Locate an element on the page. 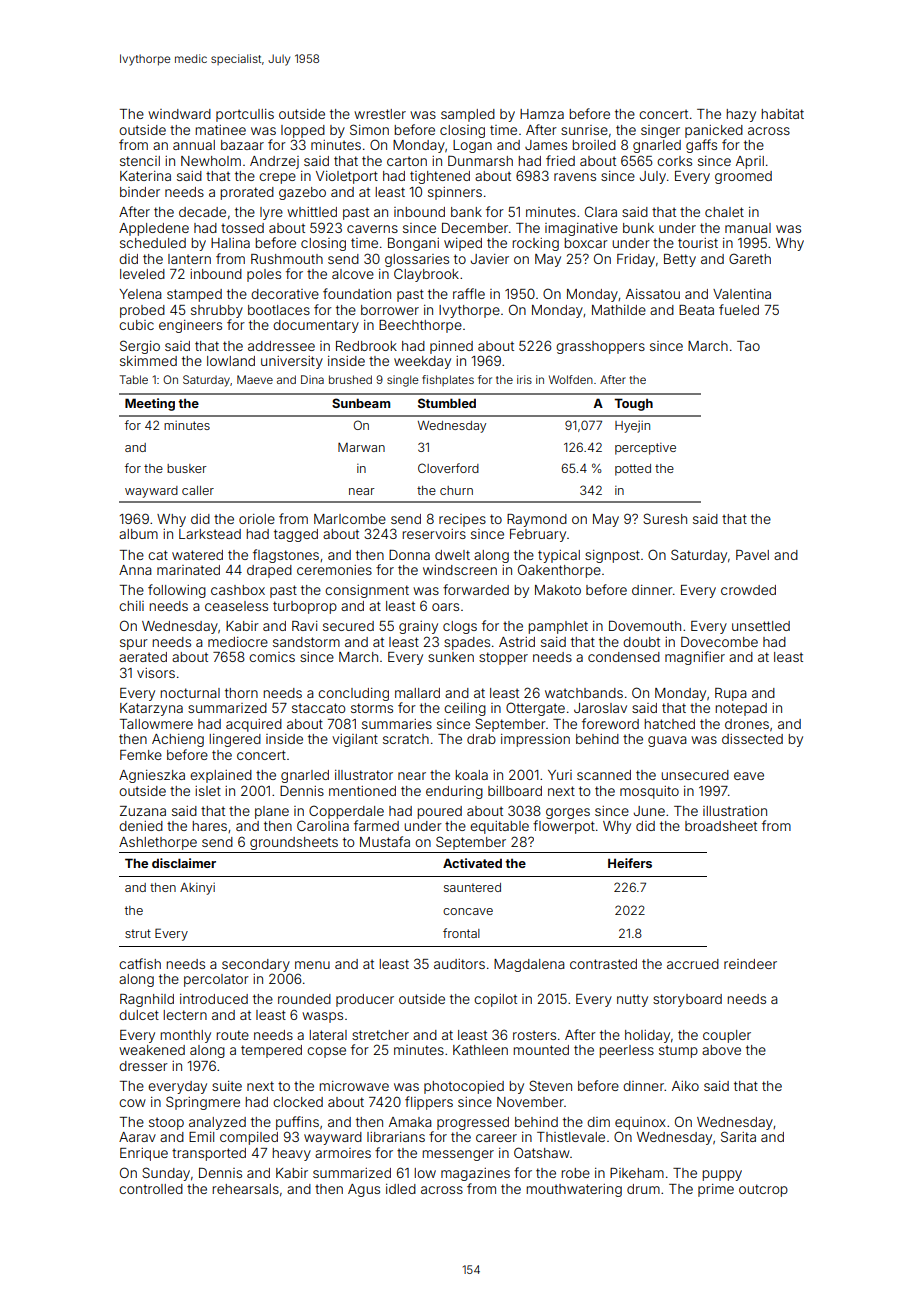  puppy is located at coordinates (722, 1175).
